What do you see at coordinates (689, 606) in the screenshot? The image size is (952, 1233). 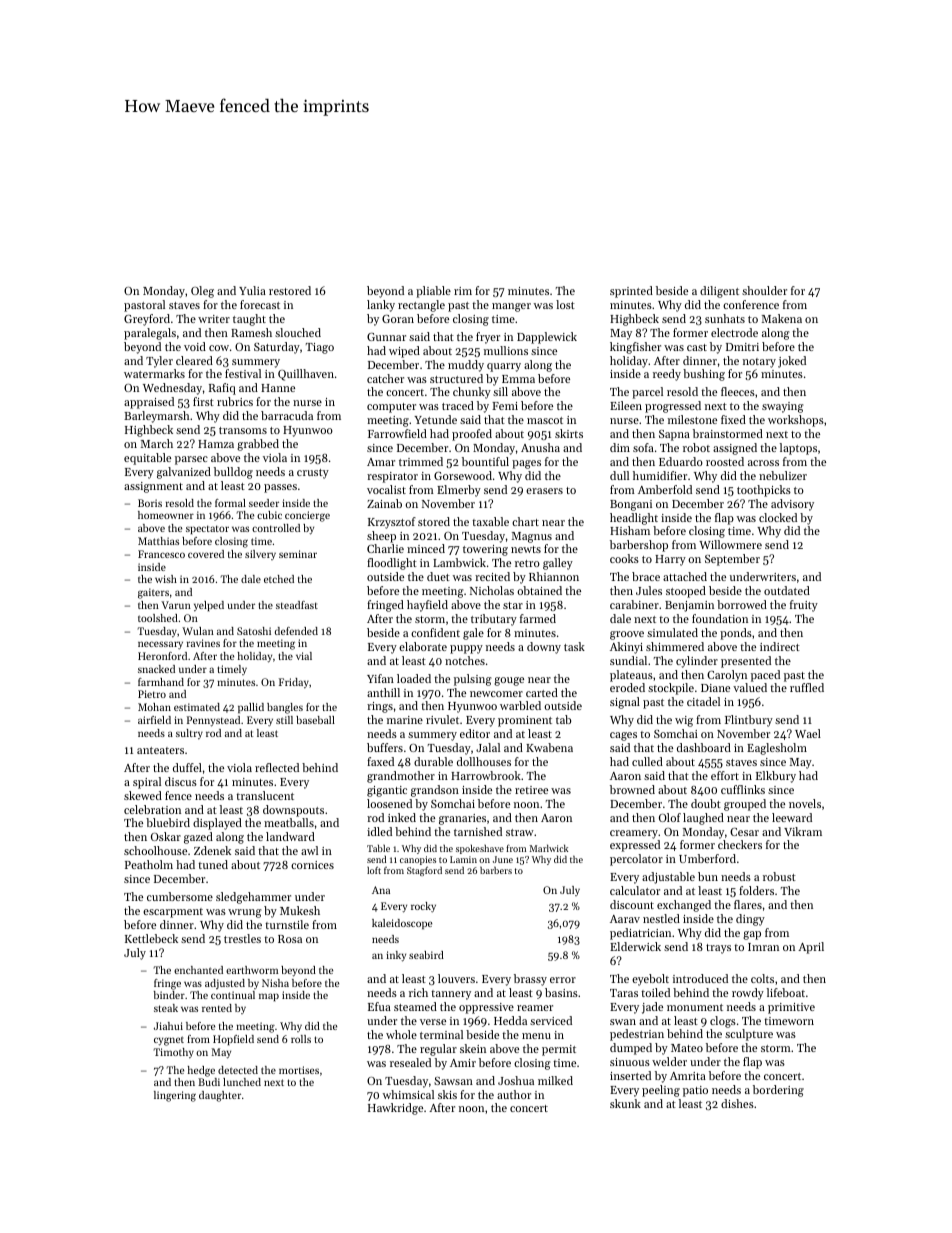 I see `Benjamin` at bounding box center [689, 606].
